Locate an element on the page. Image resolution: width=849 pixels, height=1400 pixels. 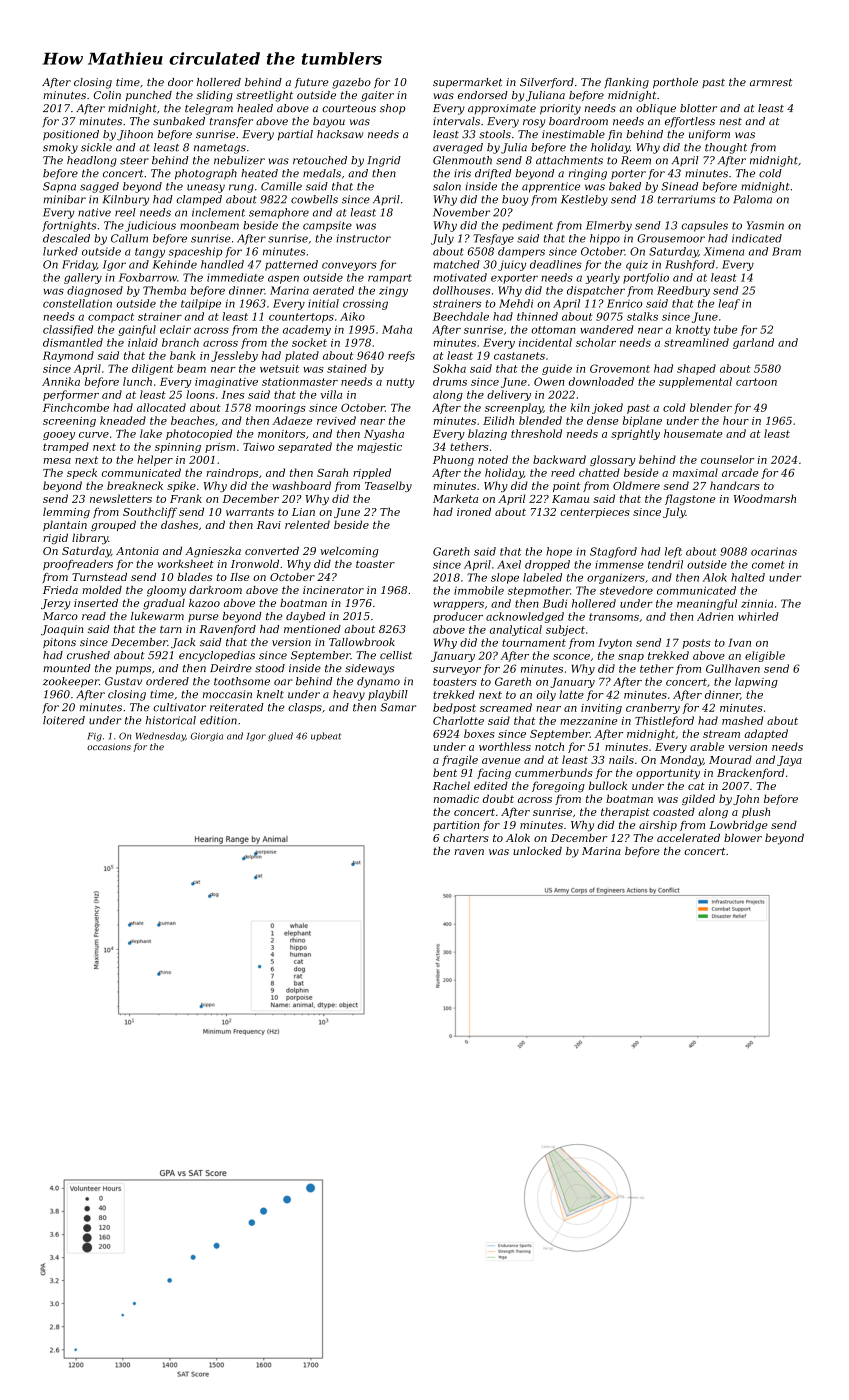
Kamau is located at coordinates (570, 499).
